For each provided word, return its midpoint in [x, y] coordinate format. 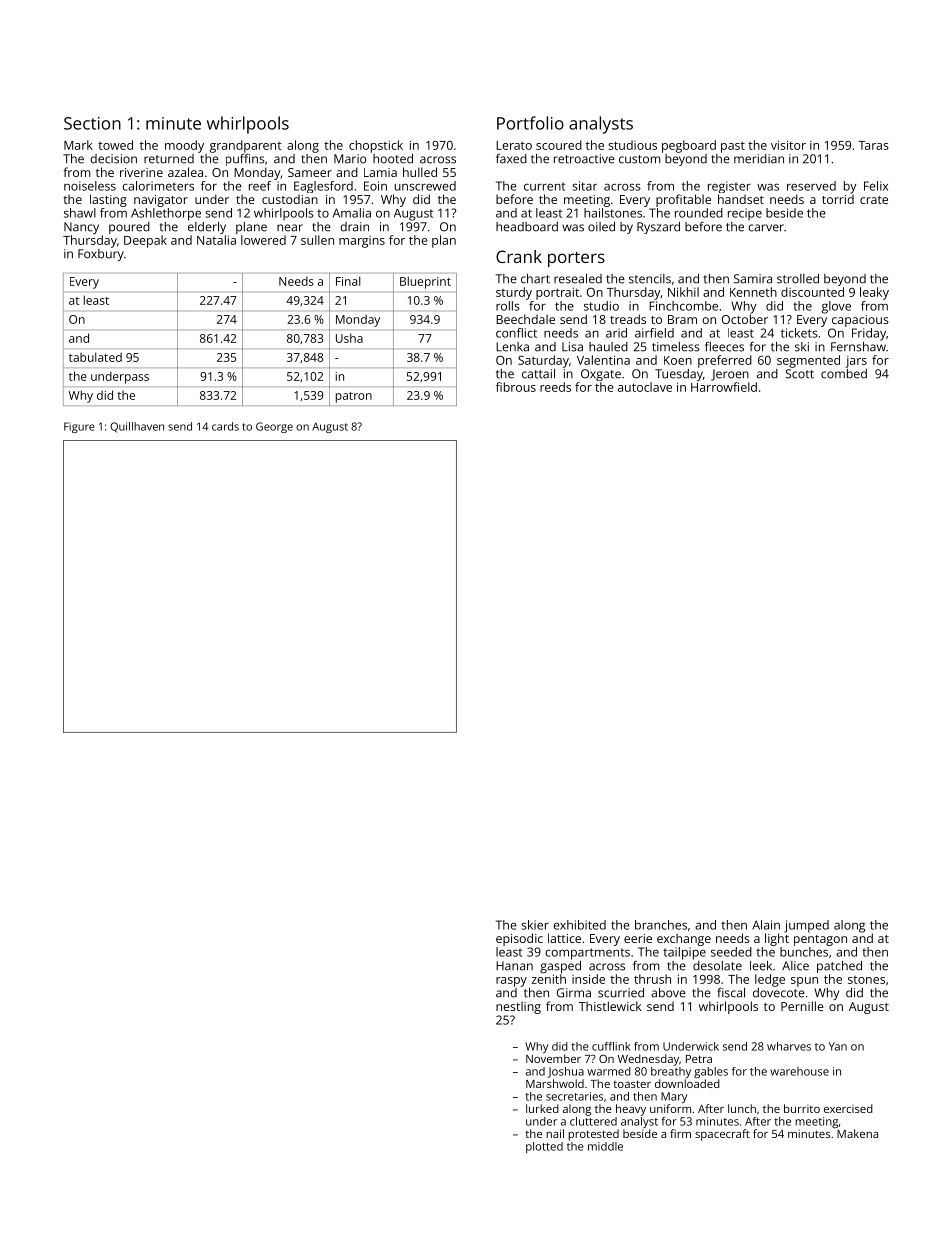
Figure [79, 427]
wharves [789, 1046]
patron [354, 397]
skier [535, 925]
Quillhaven [137, 427]
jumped [806, 926]
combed [844, 374]
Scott [799, 374]
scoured [559, 145]
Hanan [514, 966]
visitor [788, 145]
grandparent [246, 146]
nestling [518, 1007]
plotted [544, 1147]
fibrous [516, 387]
